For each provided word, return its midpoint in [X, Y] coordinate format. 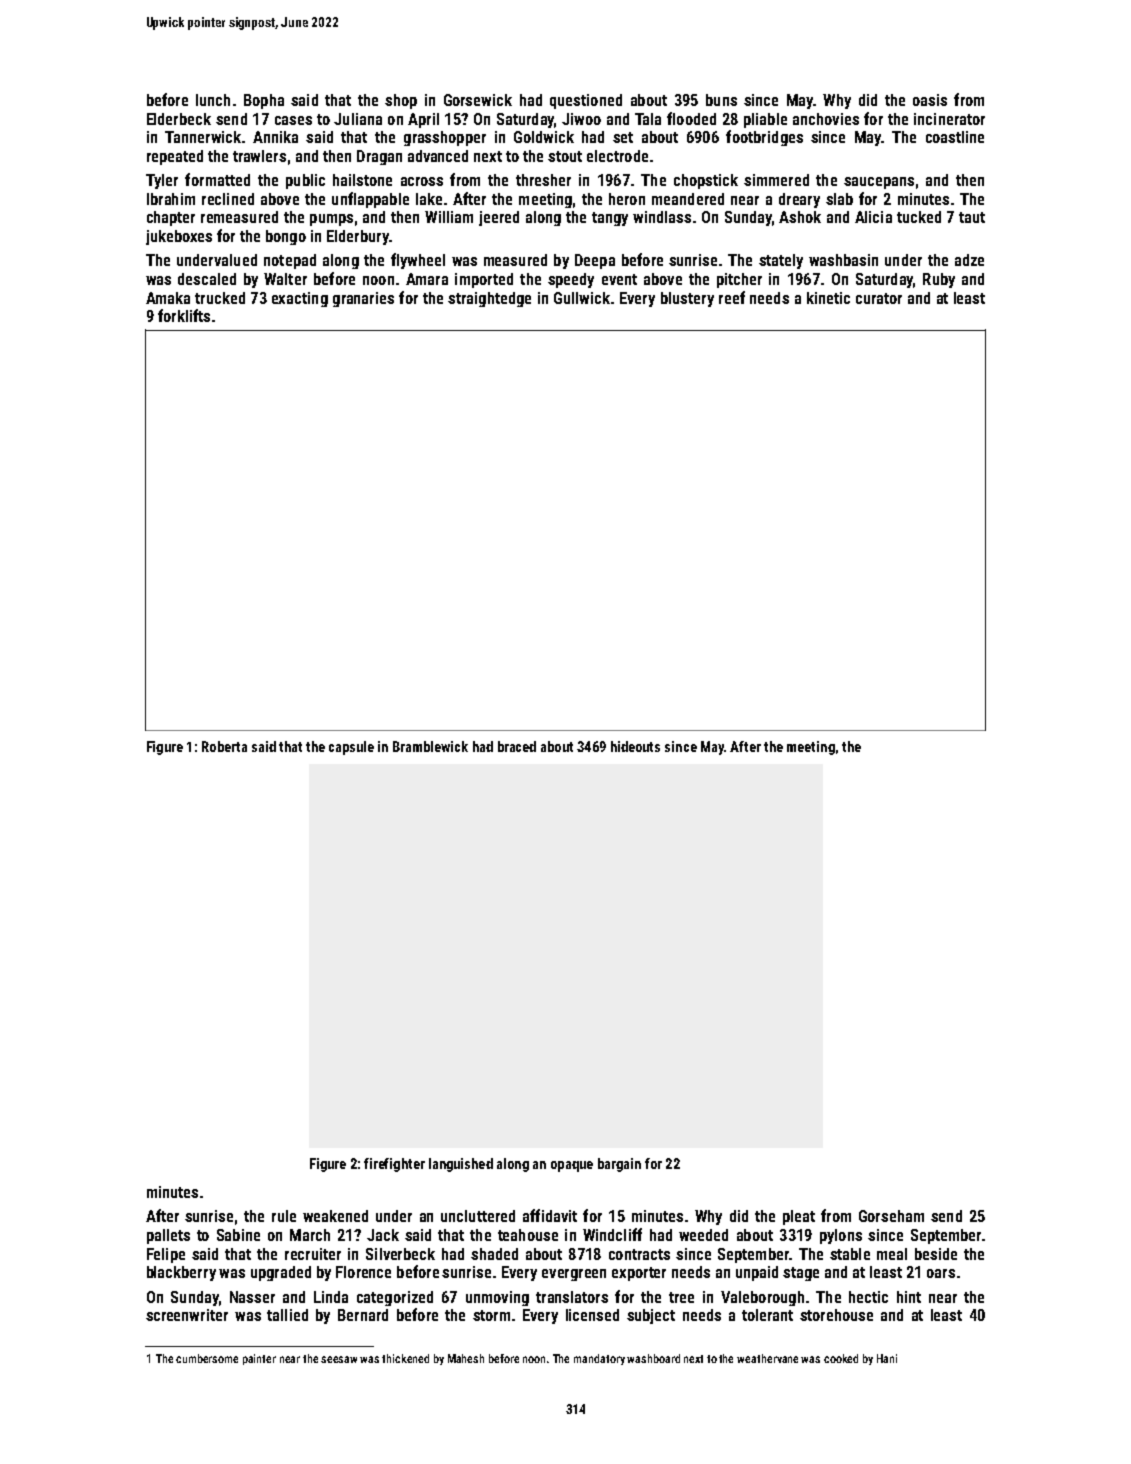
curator [879, 298]
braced [517, 746]
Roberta [224, 746]
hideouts [635, 746]
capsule [351, 748]
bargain [619, 1165]
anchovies [826, 119]
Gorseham [891, 1216]
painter [259, 1359]
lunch [213, 100]
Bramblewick [430, 746]
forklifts [184, 315]
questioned [586, 101]
